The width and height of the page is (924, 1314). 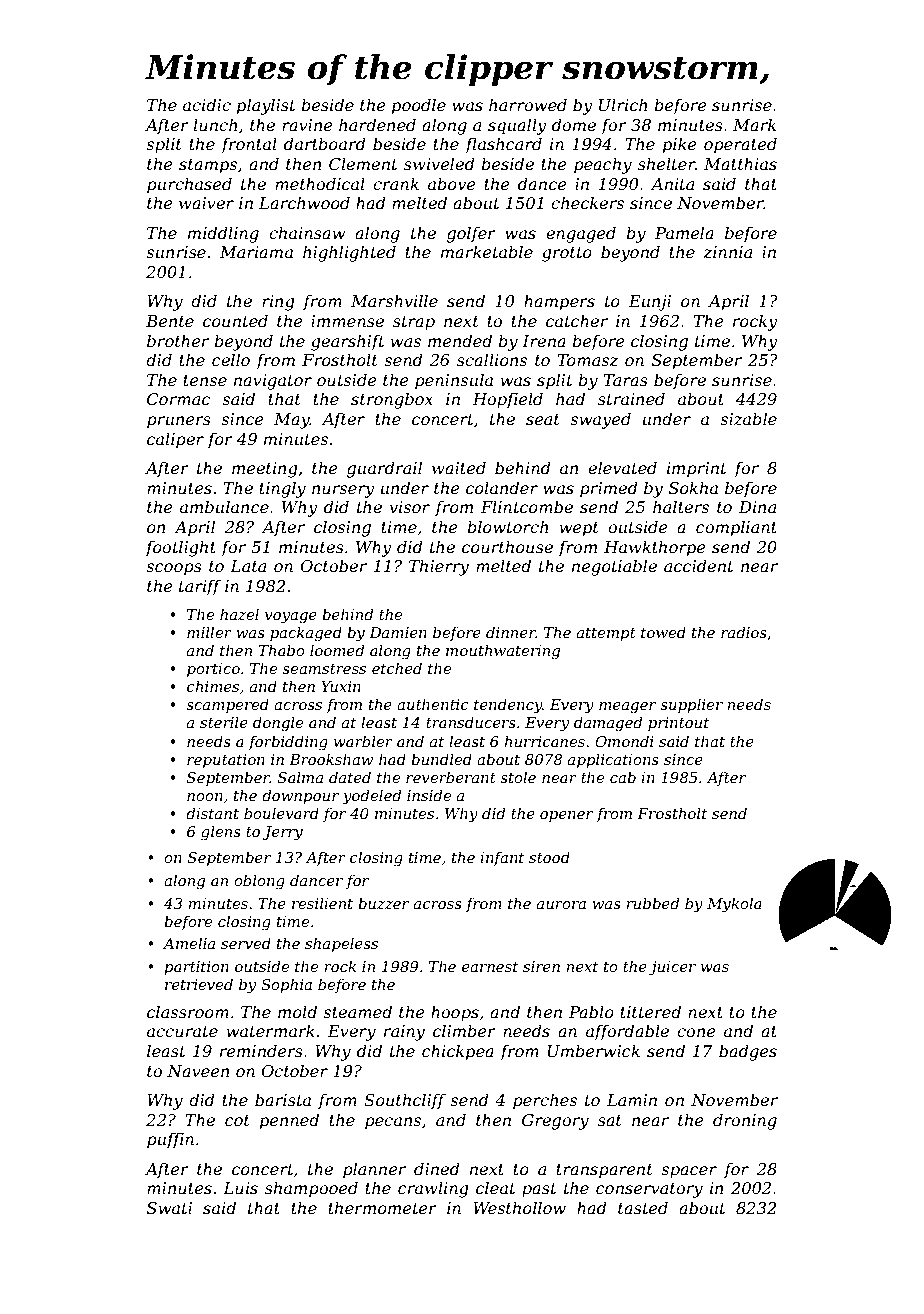 I want to click on oblong, so click(x=259, y=882).
